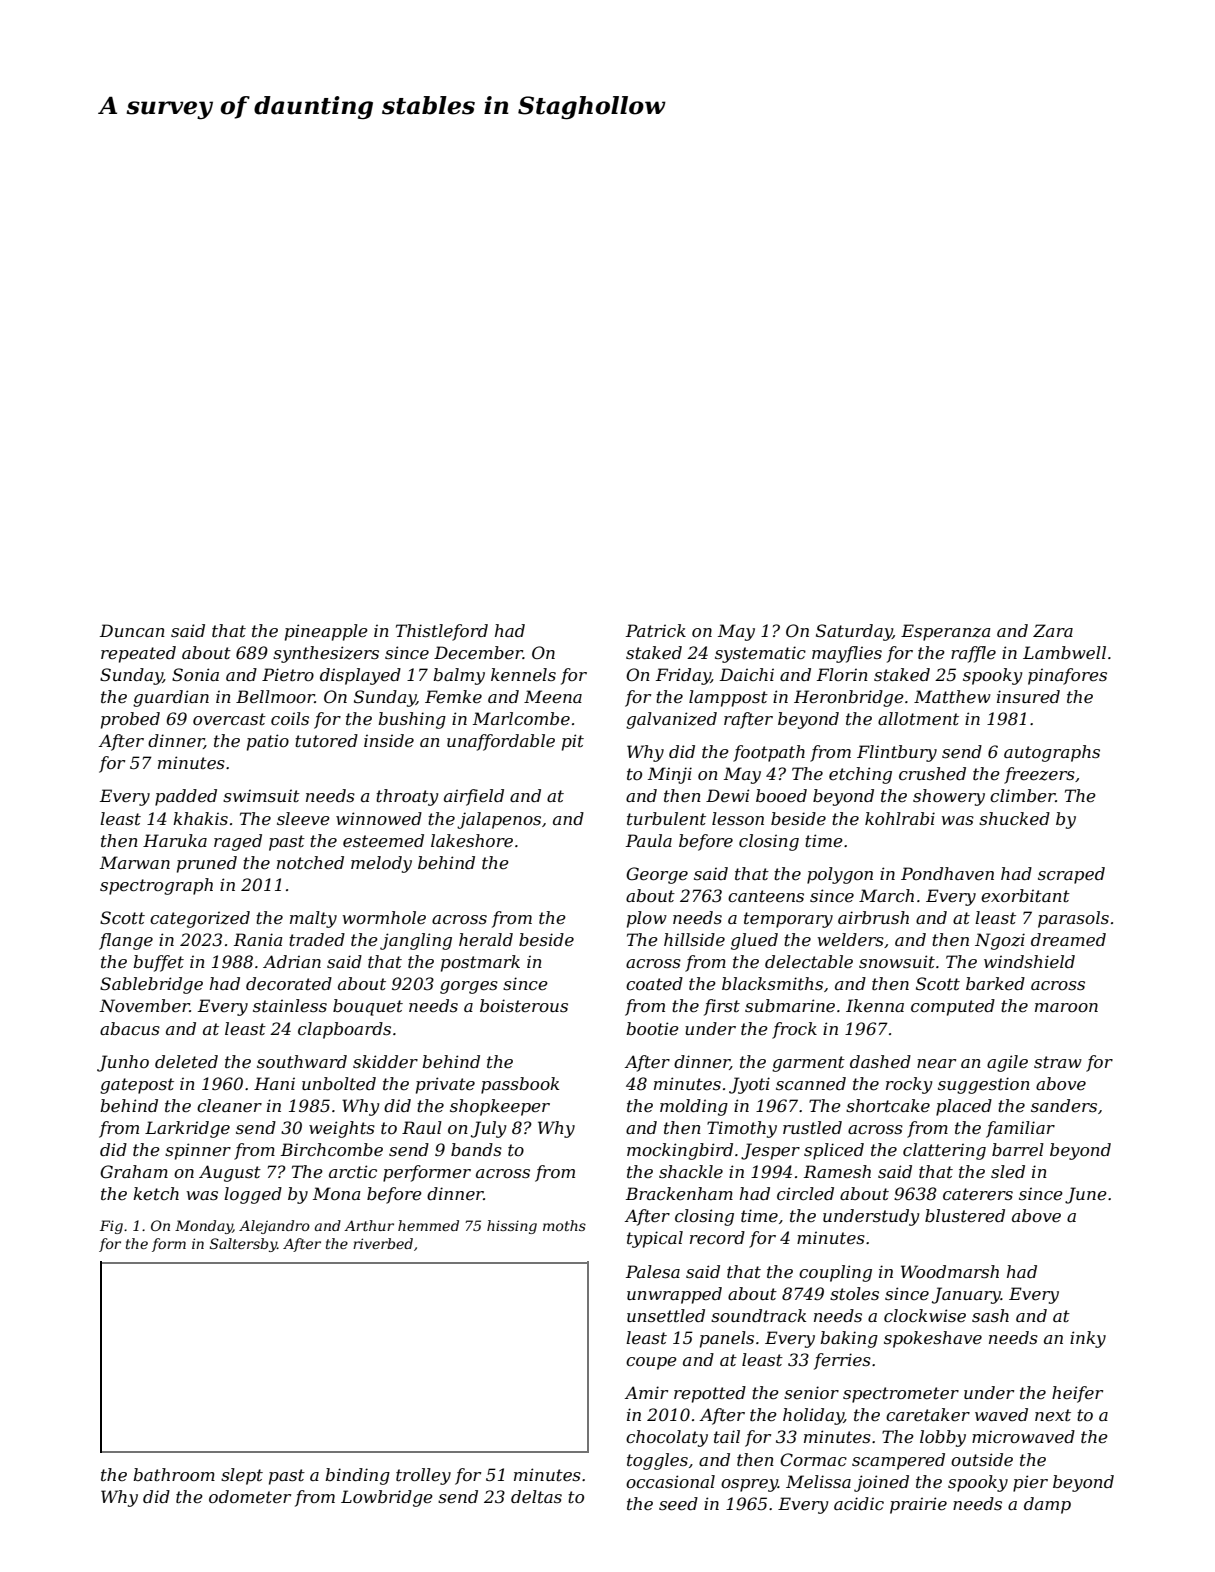 This screenshot has width=1215, height=1572. Describe the element at coordinates (111, 1227) in the screenshot. I see `Fig` at that location.
